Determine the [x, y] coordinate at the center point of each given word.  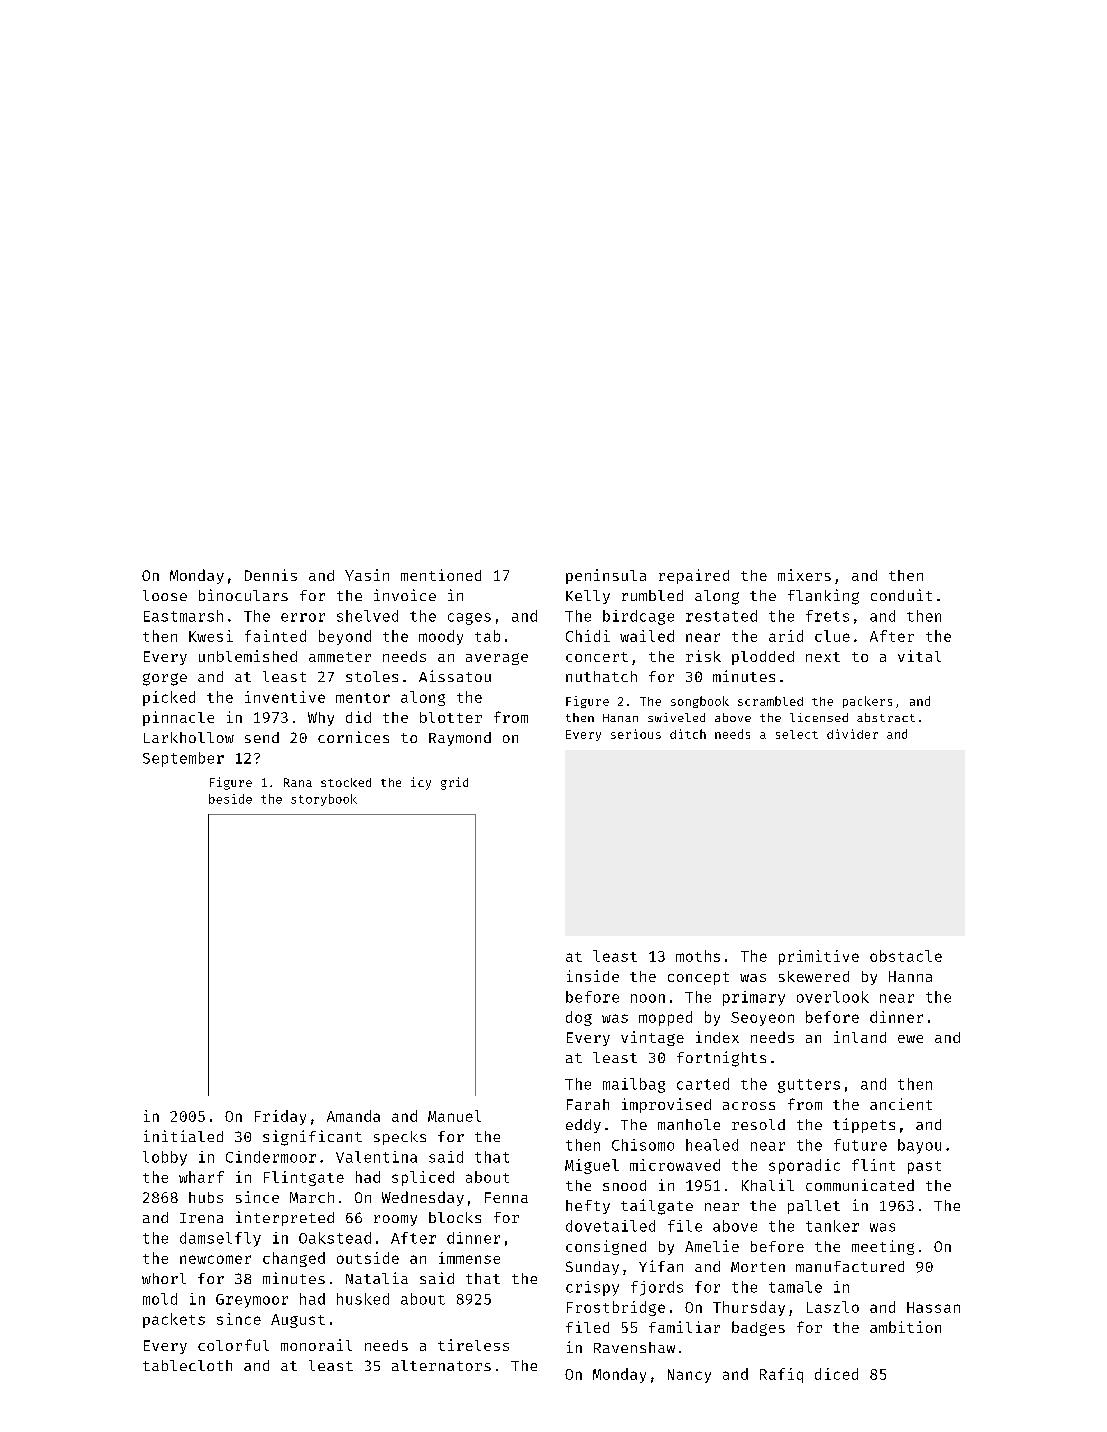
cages [469, 619]
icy [421, 783]
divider [852, 734]
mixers [804, 575]
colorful [233, 1345]
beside [230, 799]
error [303, 617]
